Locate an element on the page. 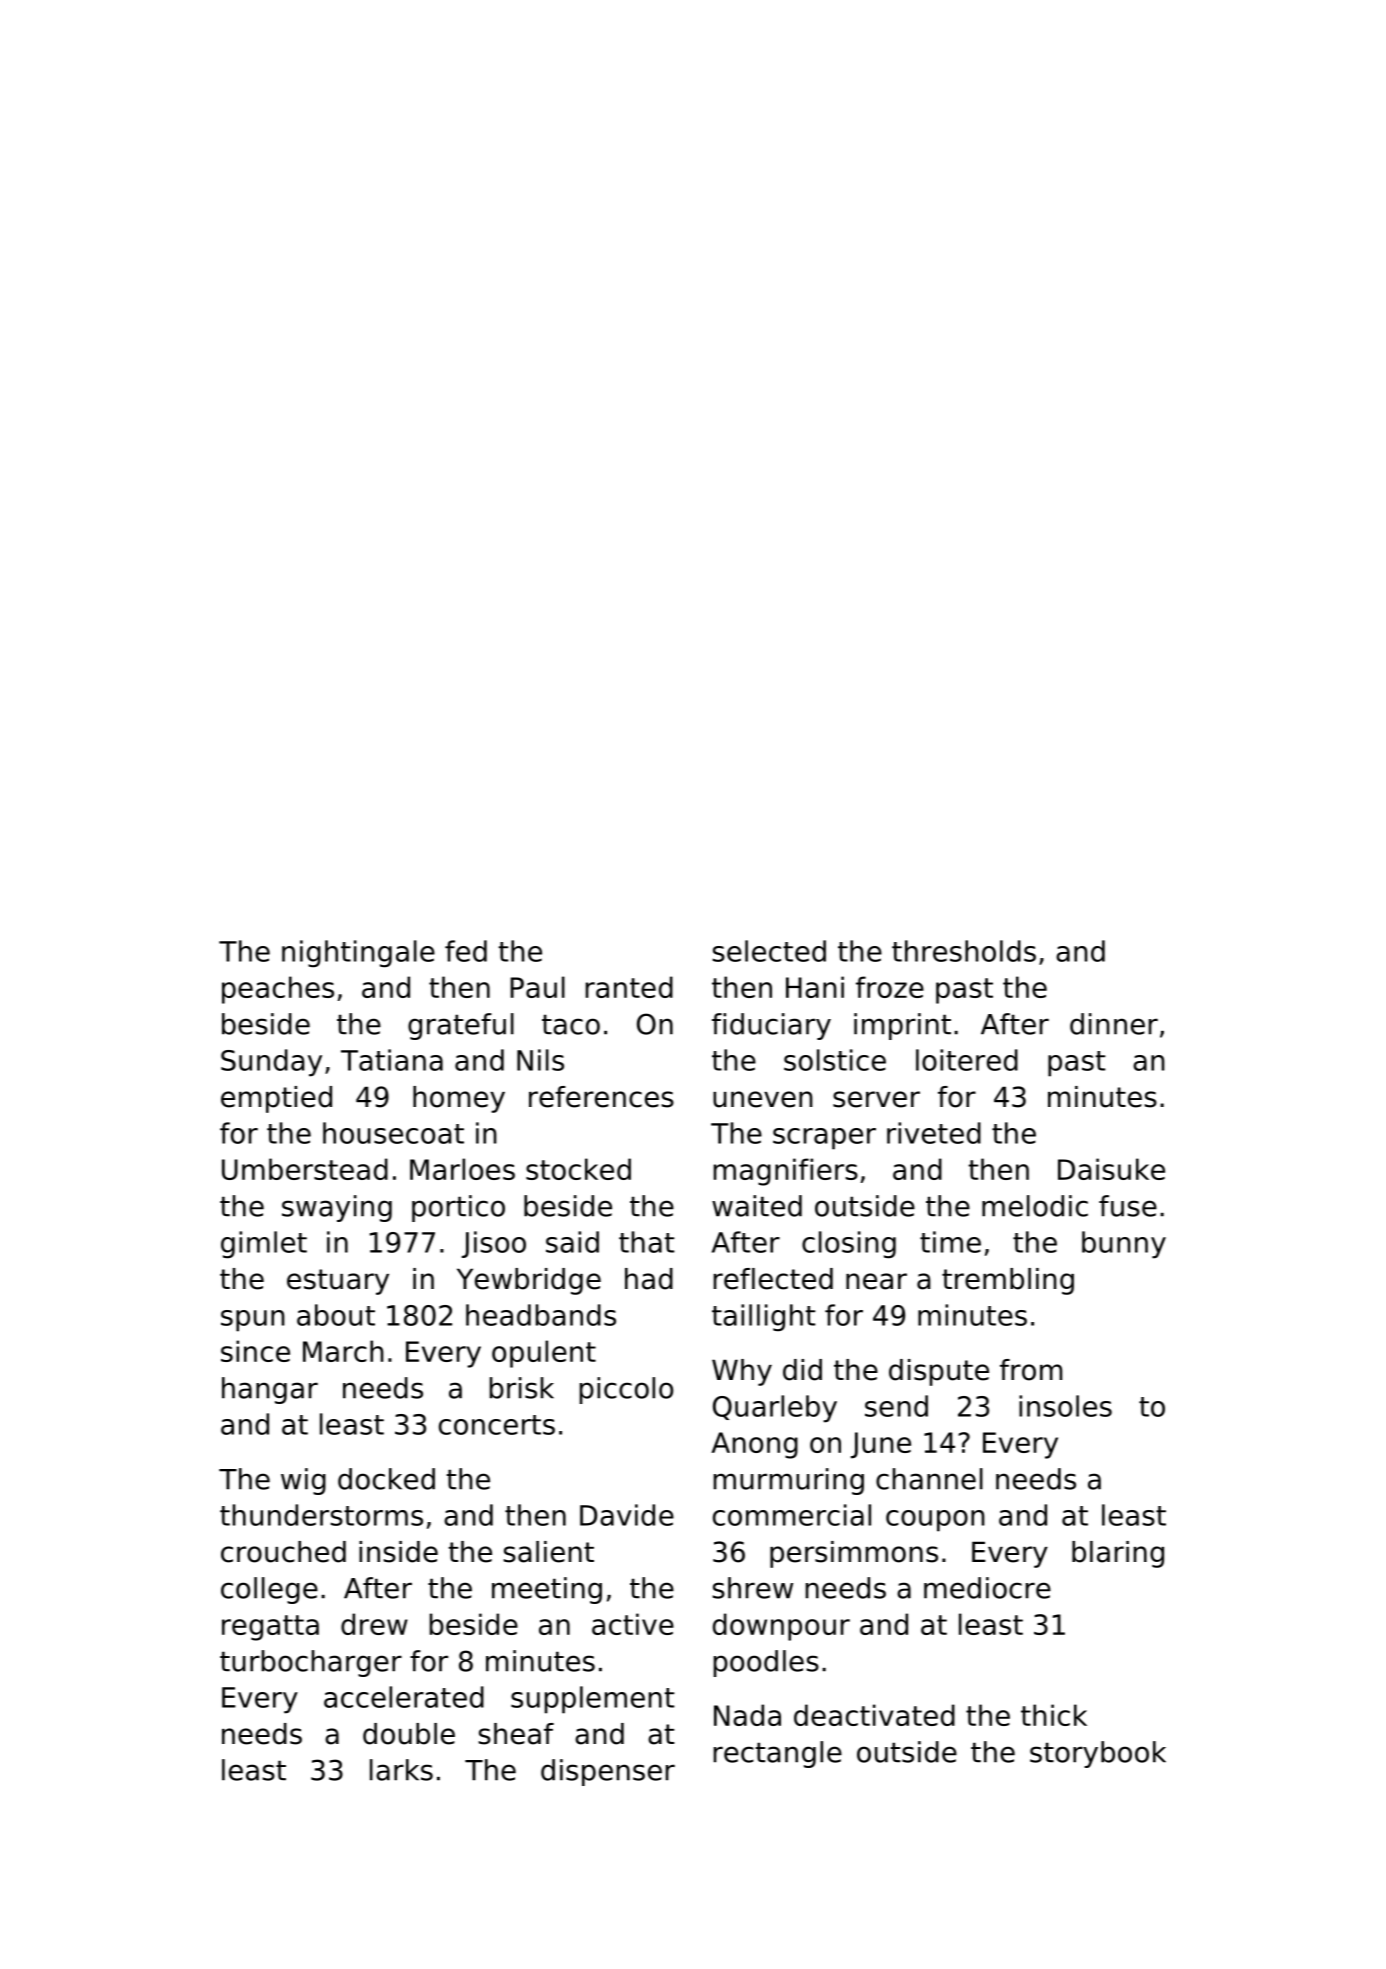  larks is located at coordinates (401, 1770).
